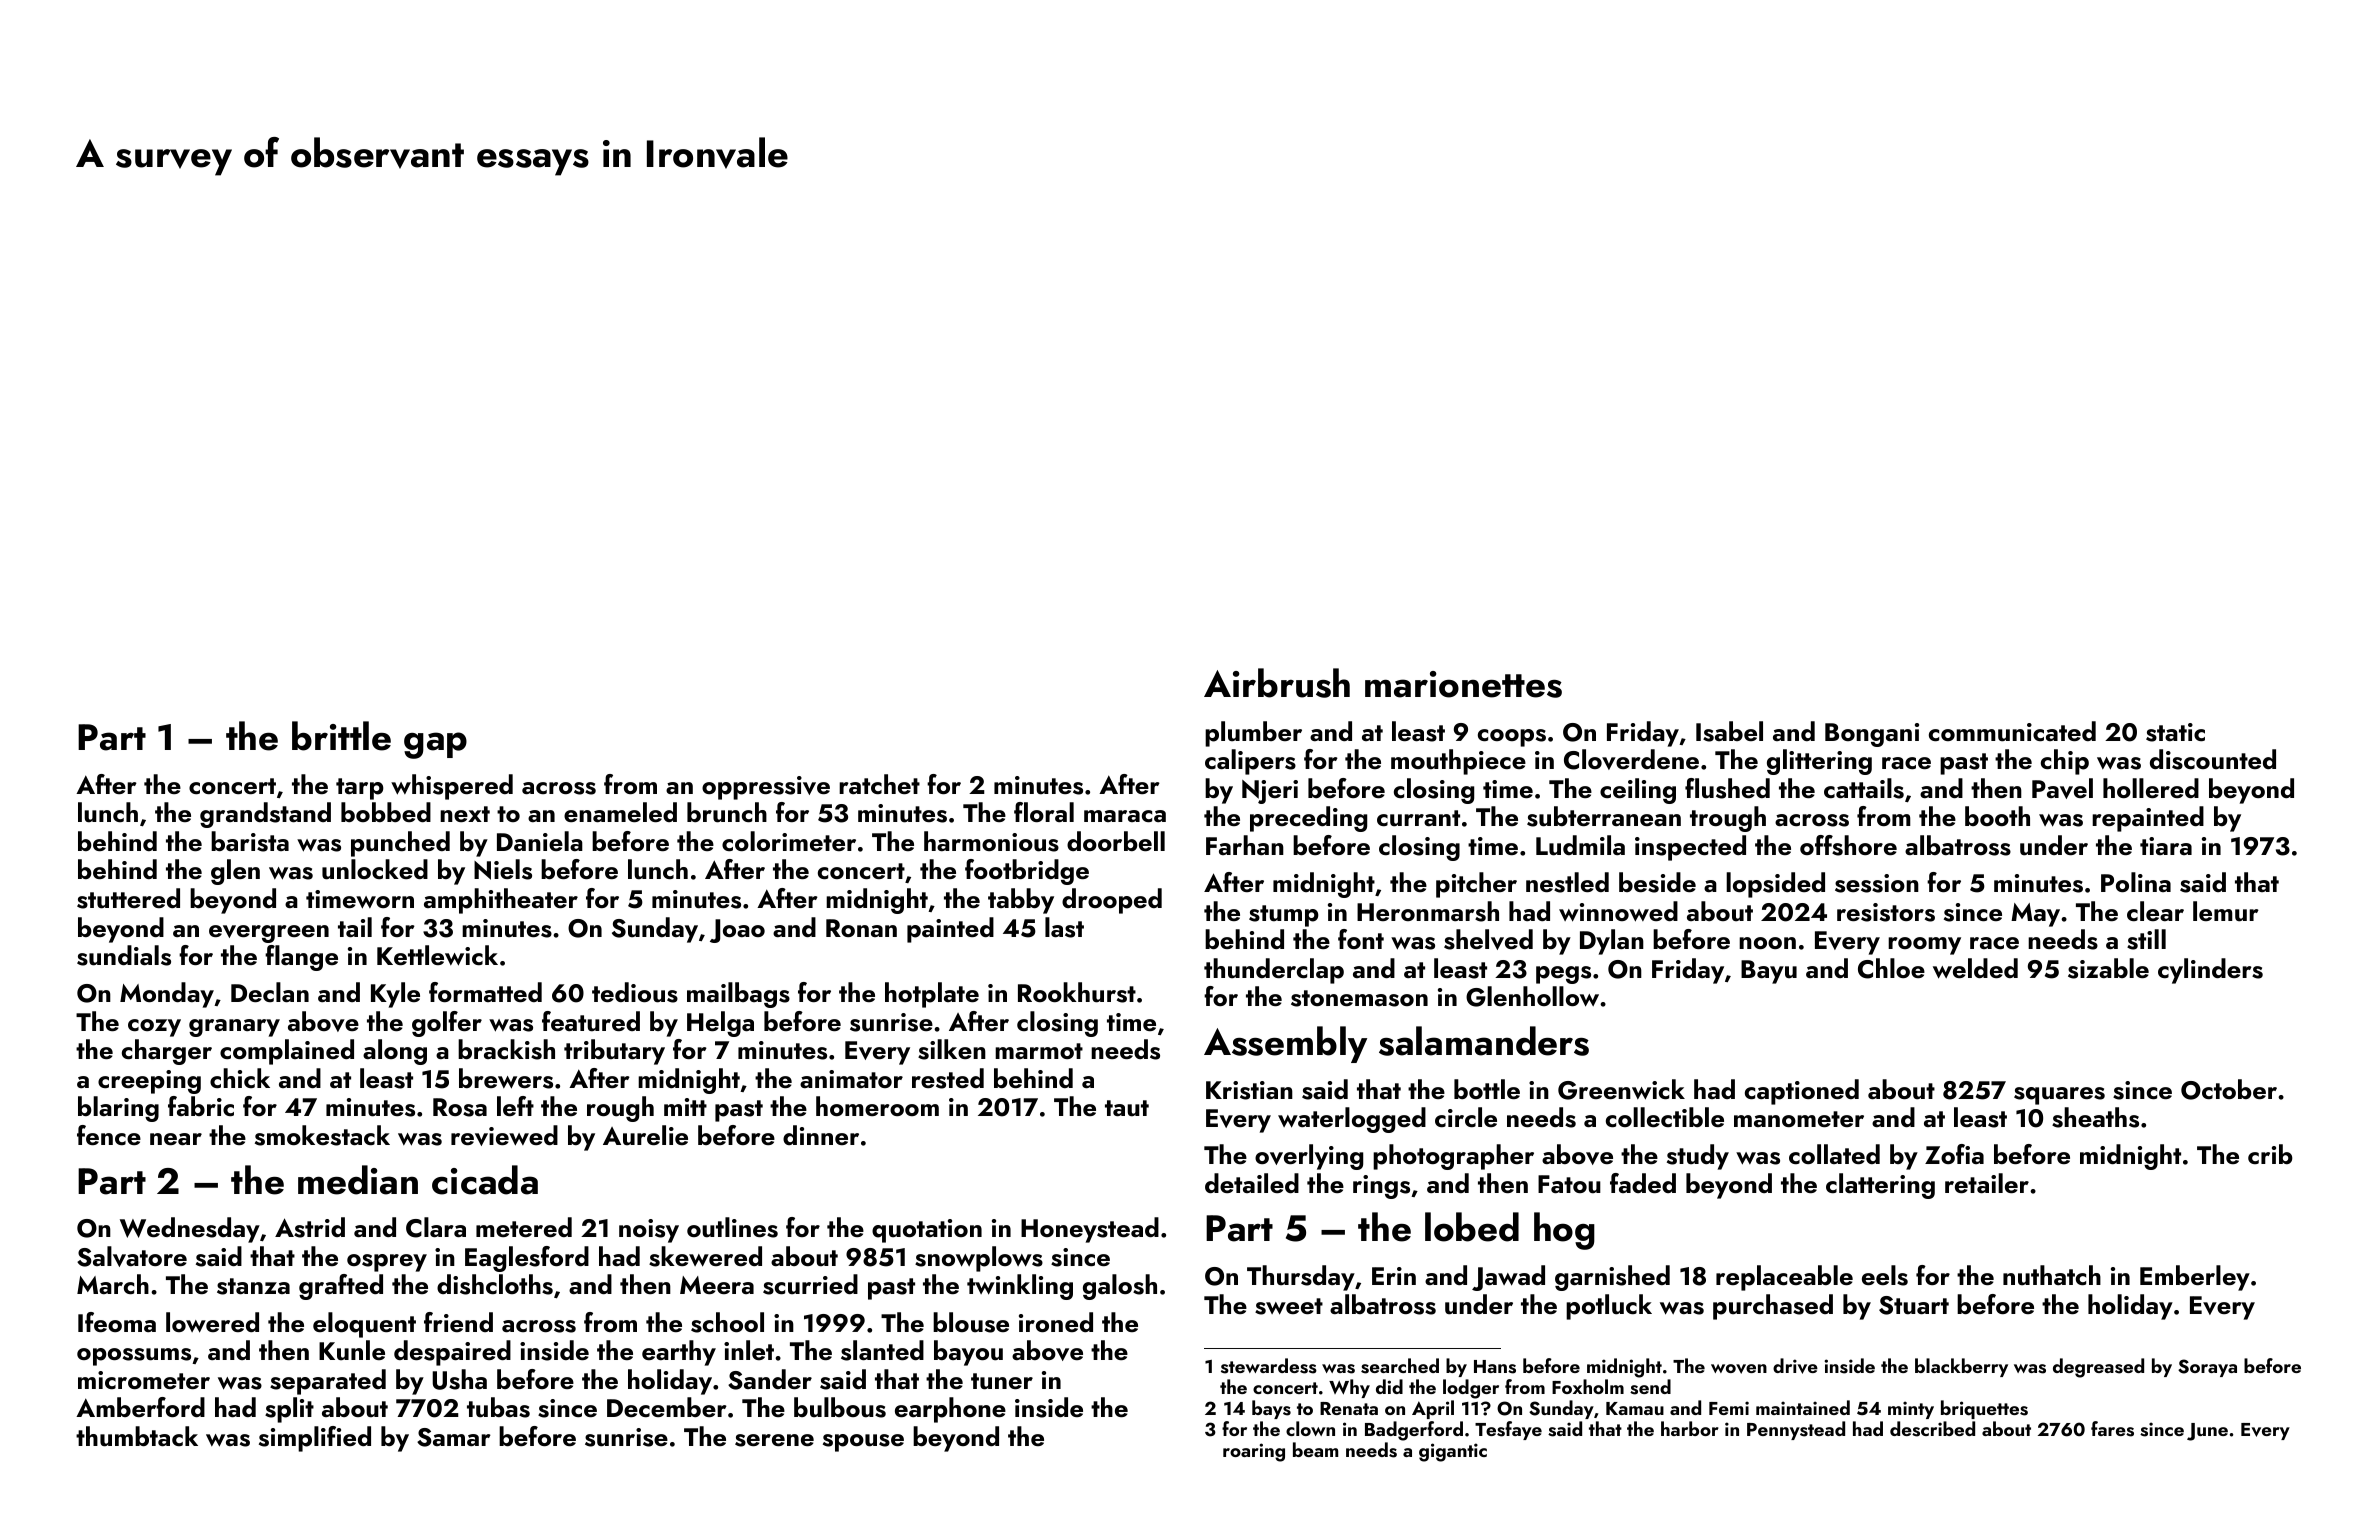 Image resolution: width=2380 pixels, height=1540 pixels. I want to click on coops, so click(1512, 738).
